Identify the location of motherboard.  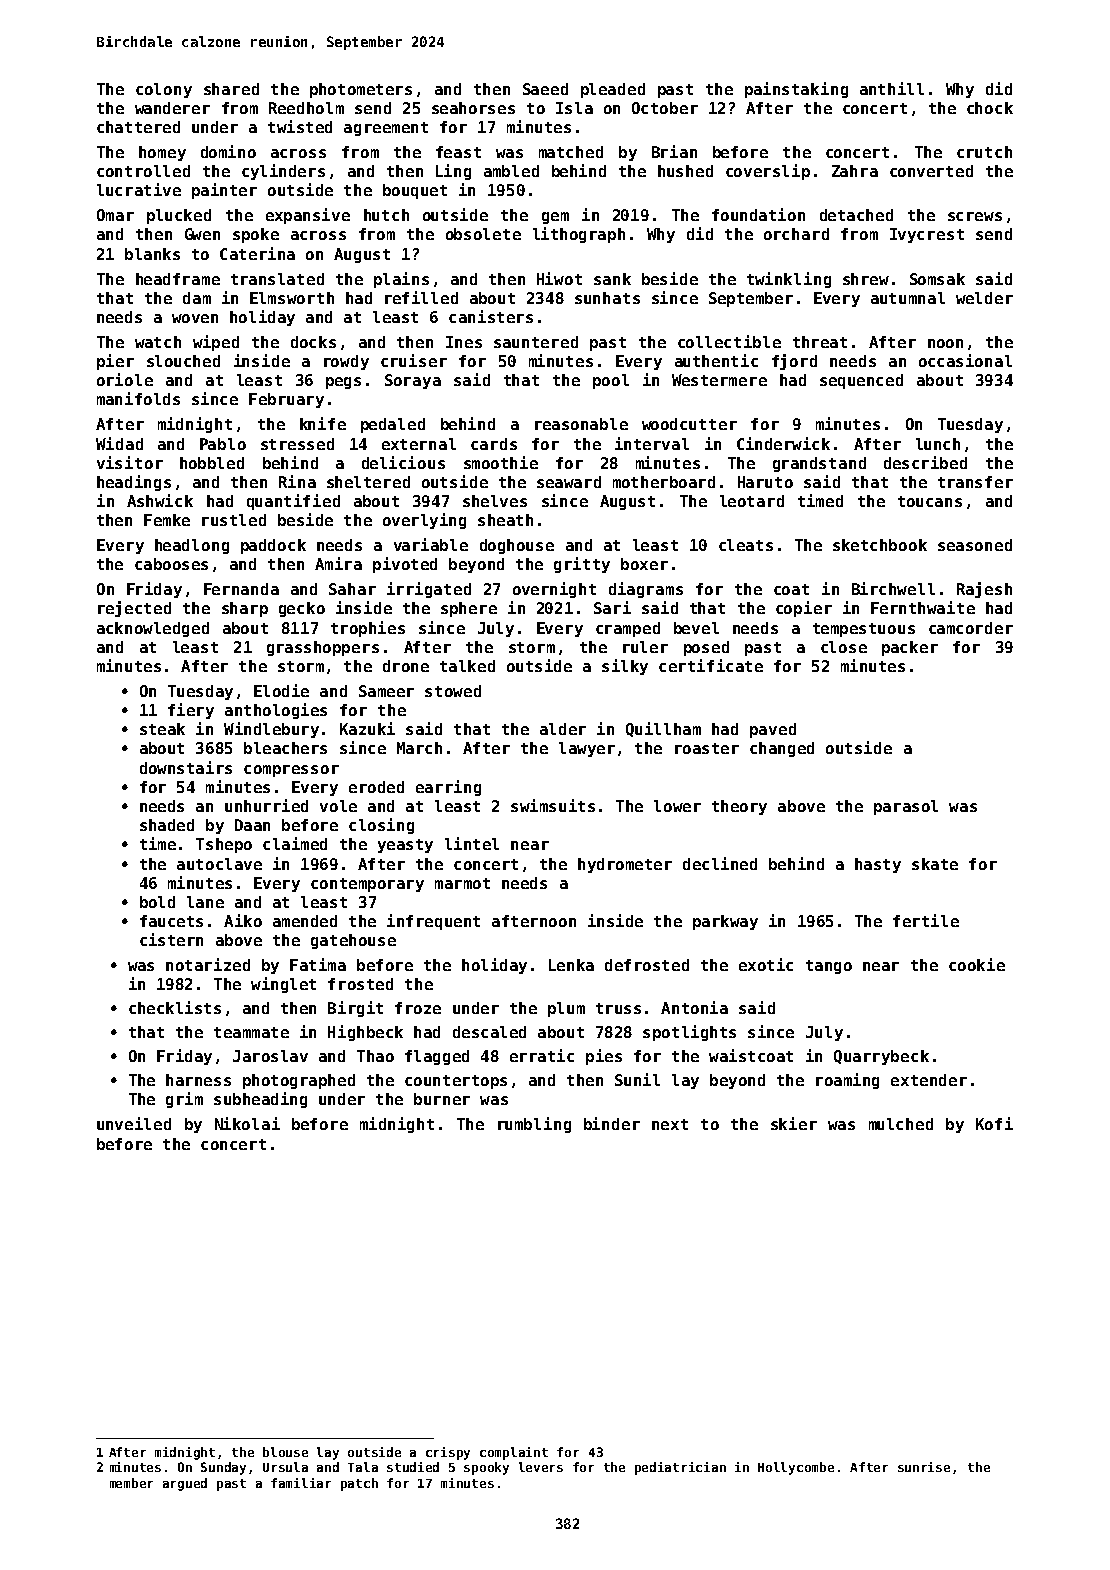
(664, 482).
